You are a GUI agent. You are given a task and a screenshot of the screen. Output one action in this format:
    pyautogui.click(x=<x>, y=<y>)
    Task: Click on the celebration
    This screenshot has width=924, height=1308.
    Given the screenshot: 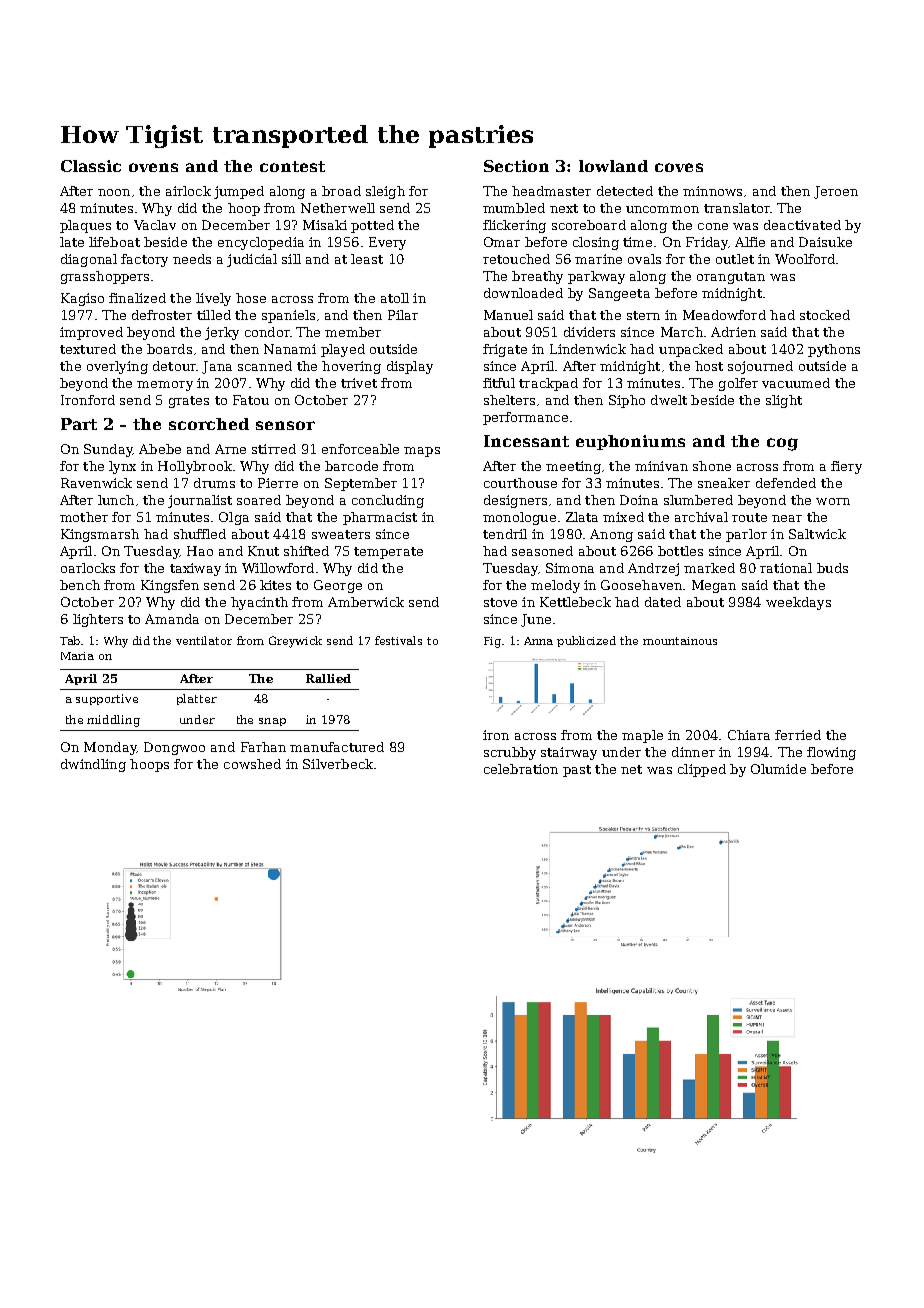 What is the action you would take?
    pyautogui.click(x=521, y=769)
